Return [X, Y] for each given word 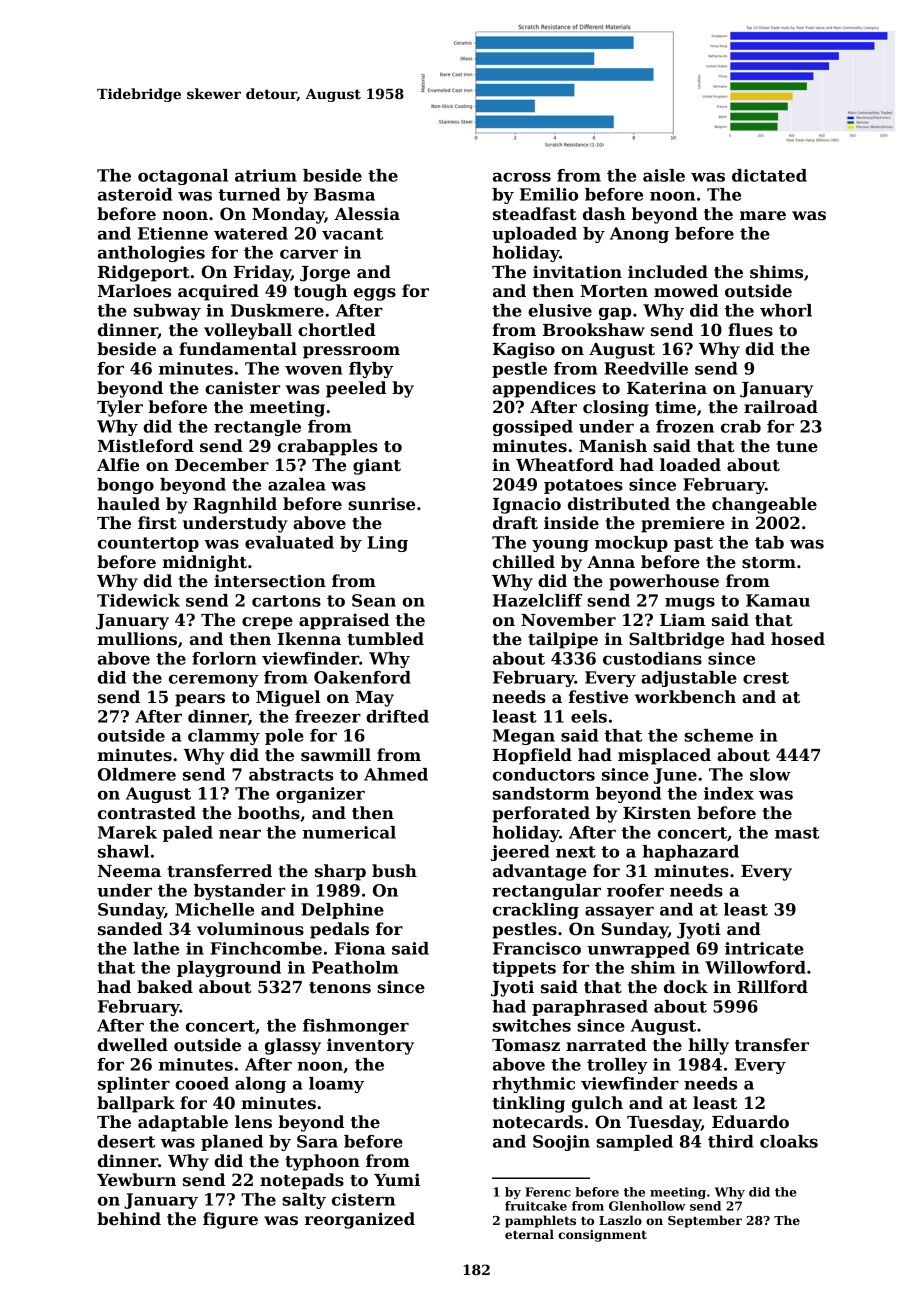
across [522, 177]
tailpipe [563, 640]
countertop [148, 544]
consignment [602, 1236]
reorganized [360, 1220]
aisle [664, 175]
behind [129, 1219]
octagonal [183, 177]
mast [797, 833]
